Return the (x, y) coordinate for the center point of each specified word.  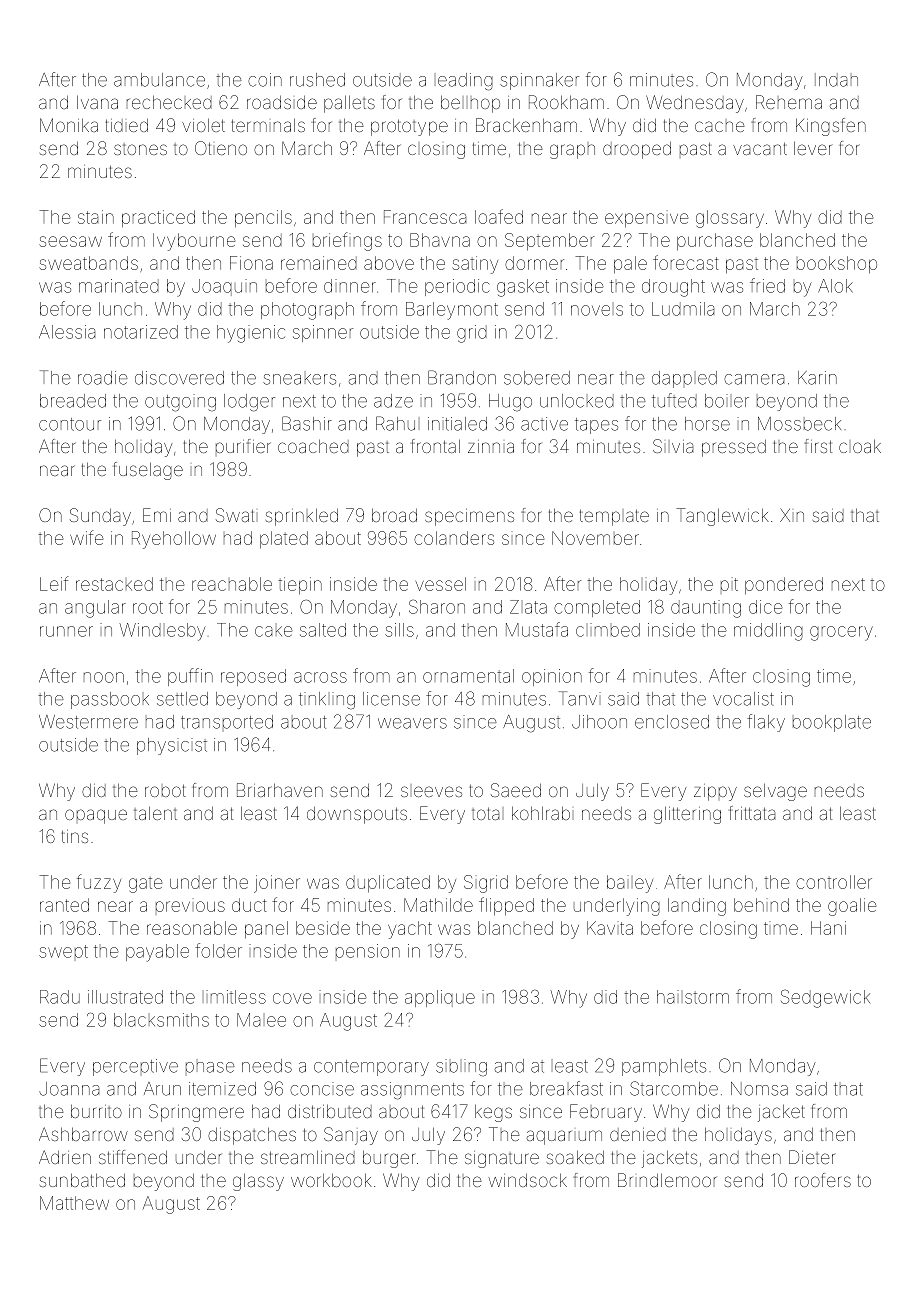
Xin (792, 515)
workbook (331, 1180)
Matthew (74, 1203)
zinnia (491, 446)
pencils (263, 218)
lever (813, 148)
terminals (268, 125)
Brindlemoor (667, 1180)
